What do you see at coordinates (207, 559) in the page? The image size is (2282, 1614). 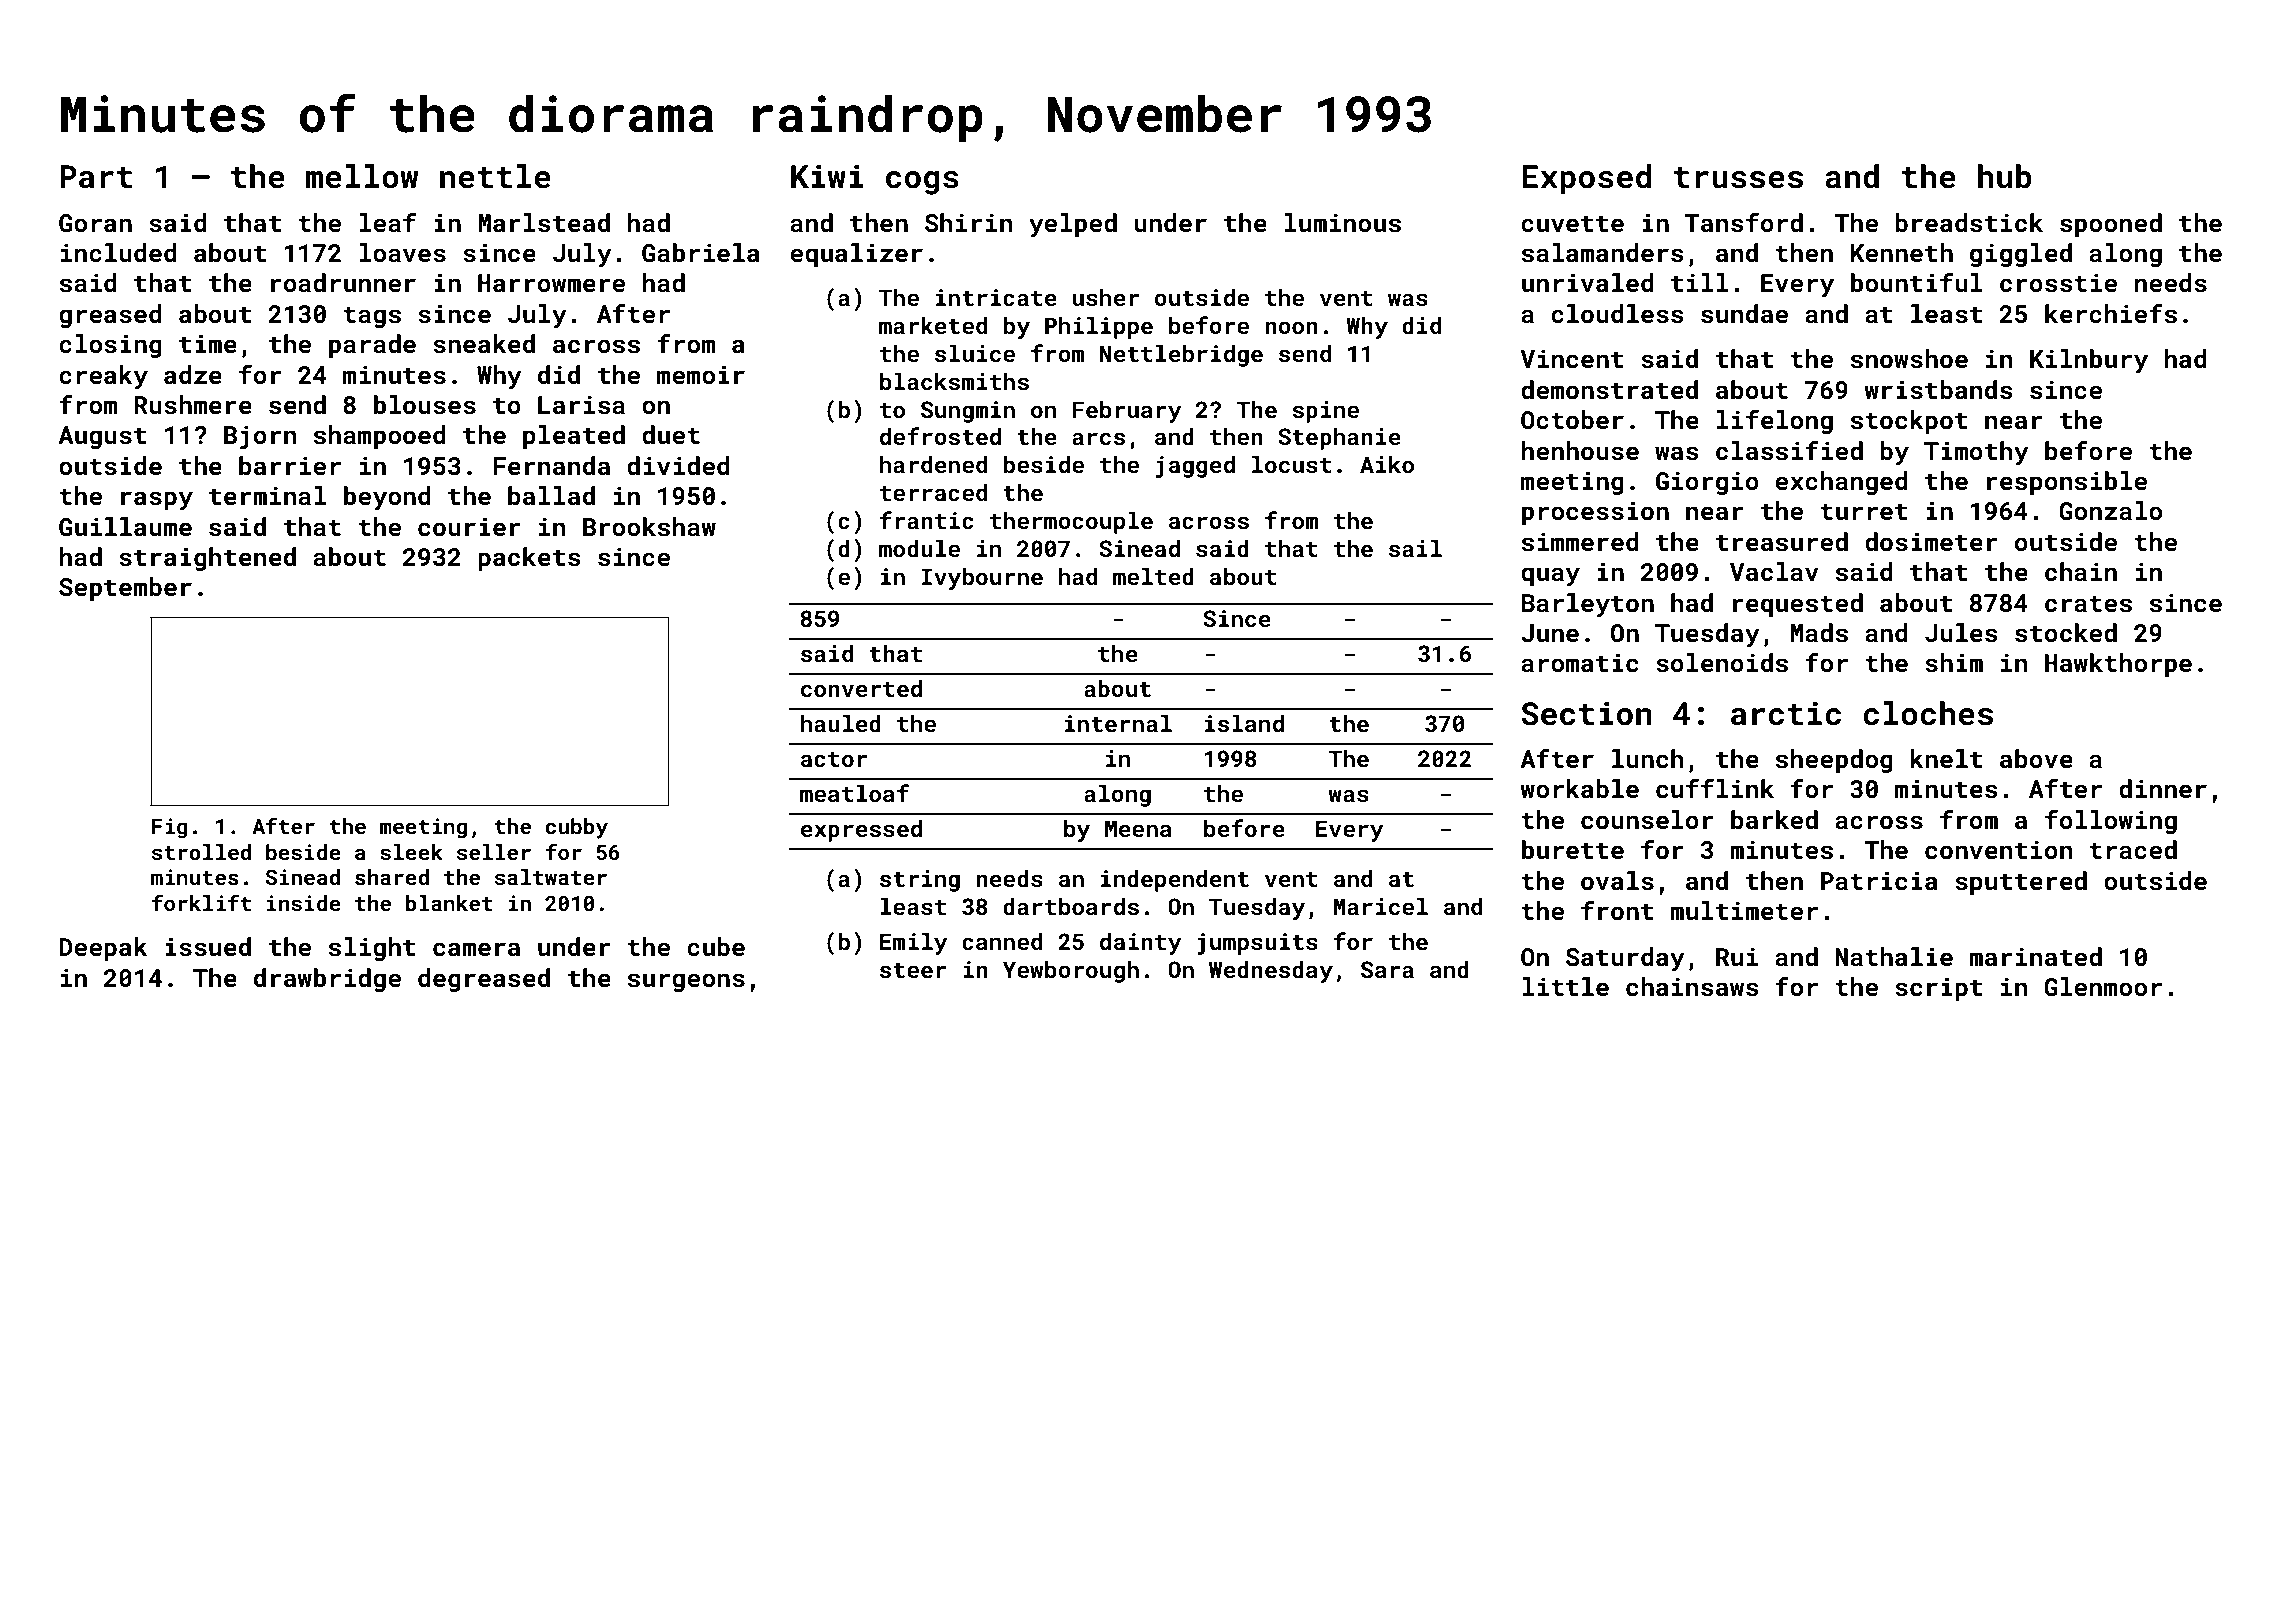 I see `straightened` at bounding box center [207, 559].
